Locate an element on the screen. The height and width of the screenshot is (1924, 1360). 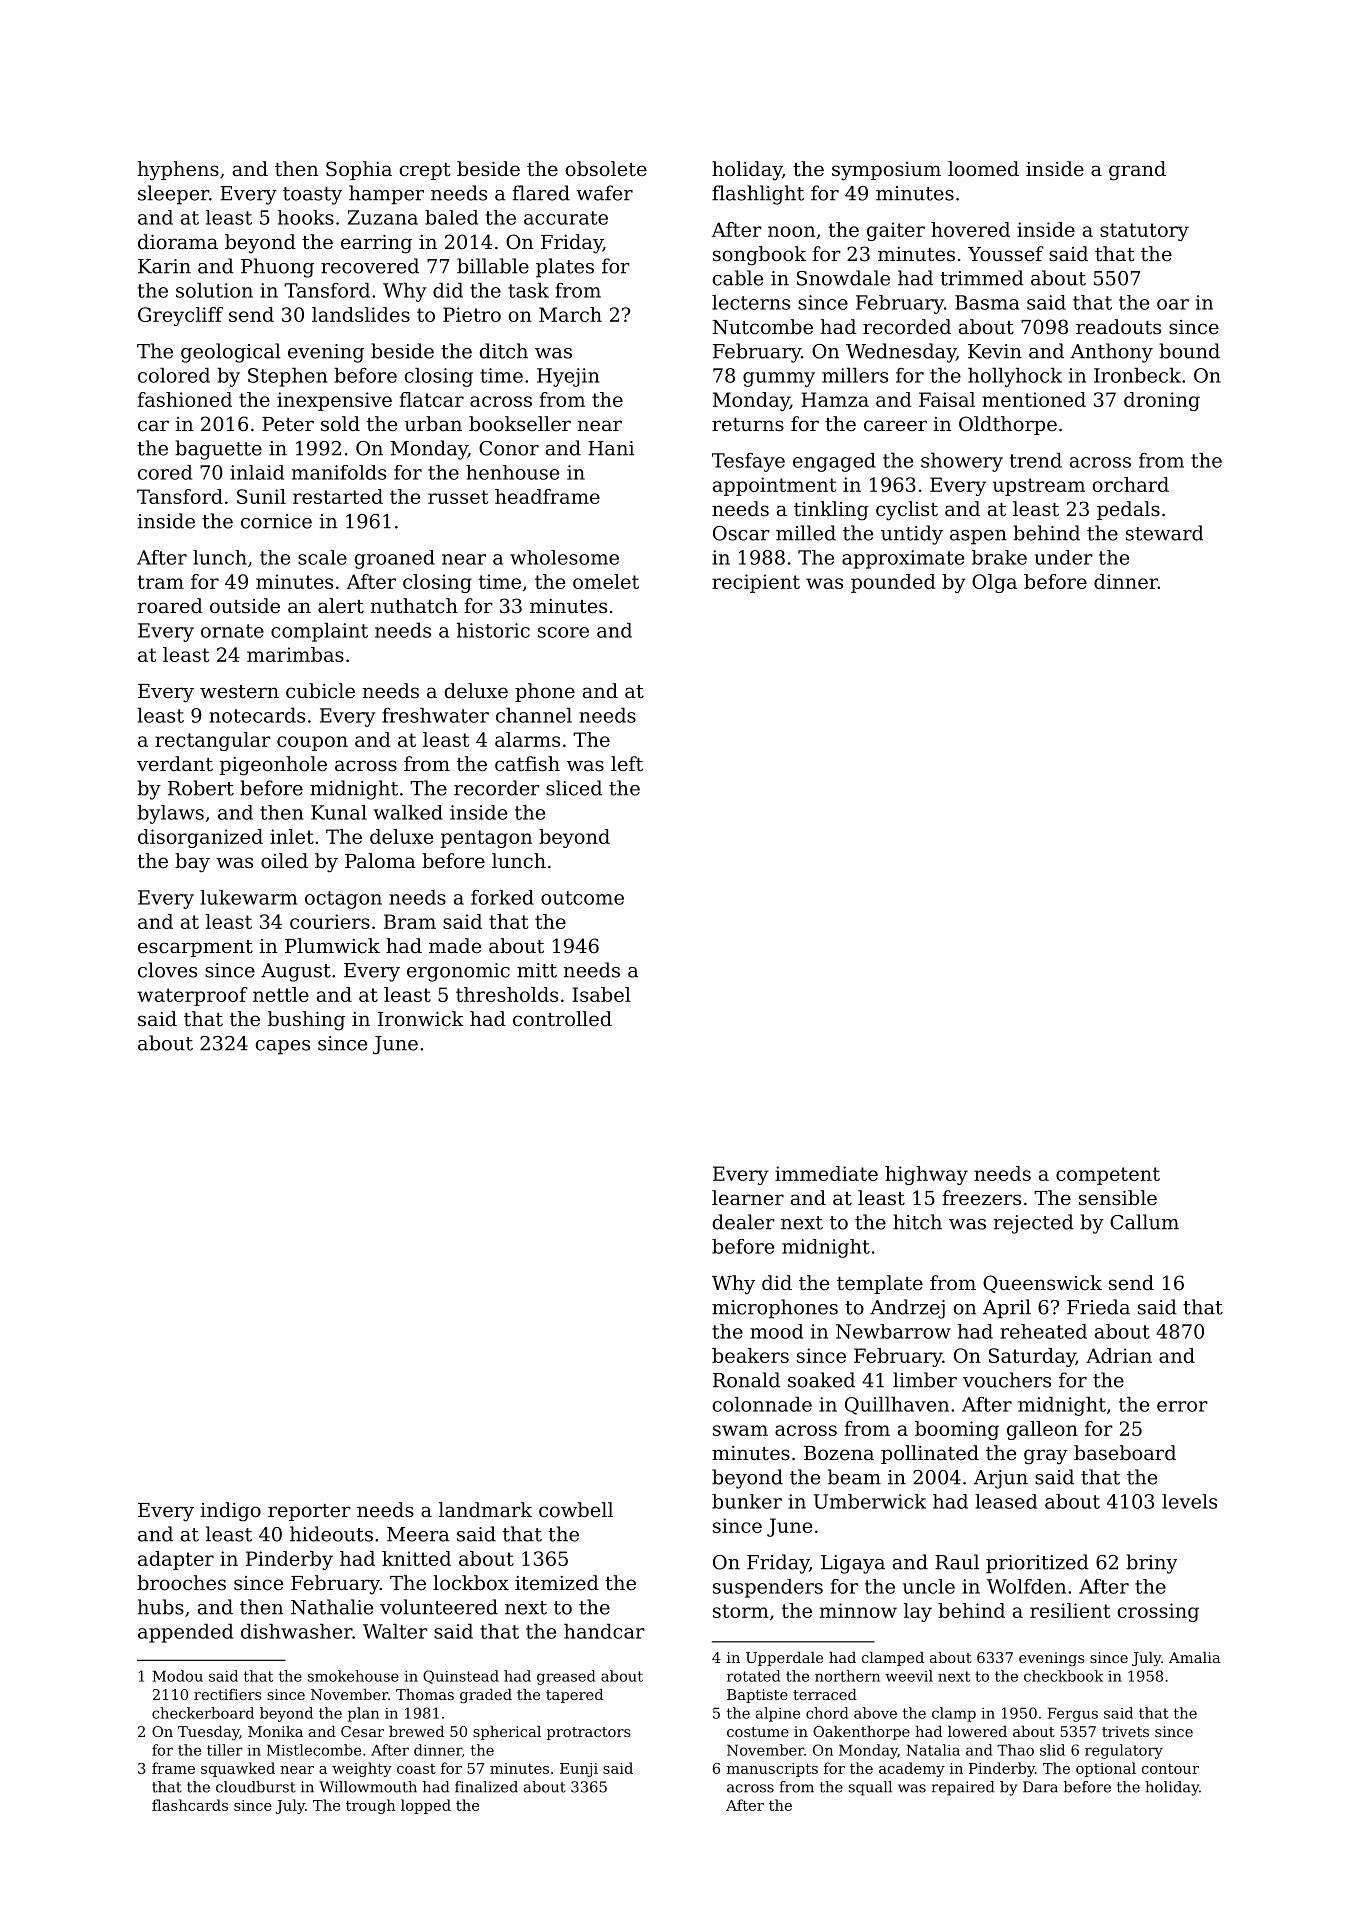
Olga is located at coordinates (994, 583).
